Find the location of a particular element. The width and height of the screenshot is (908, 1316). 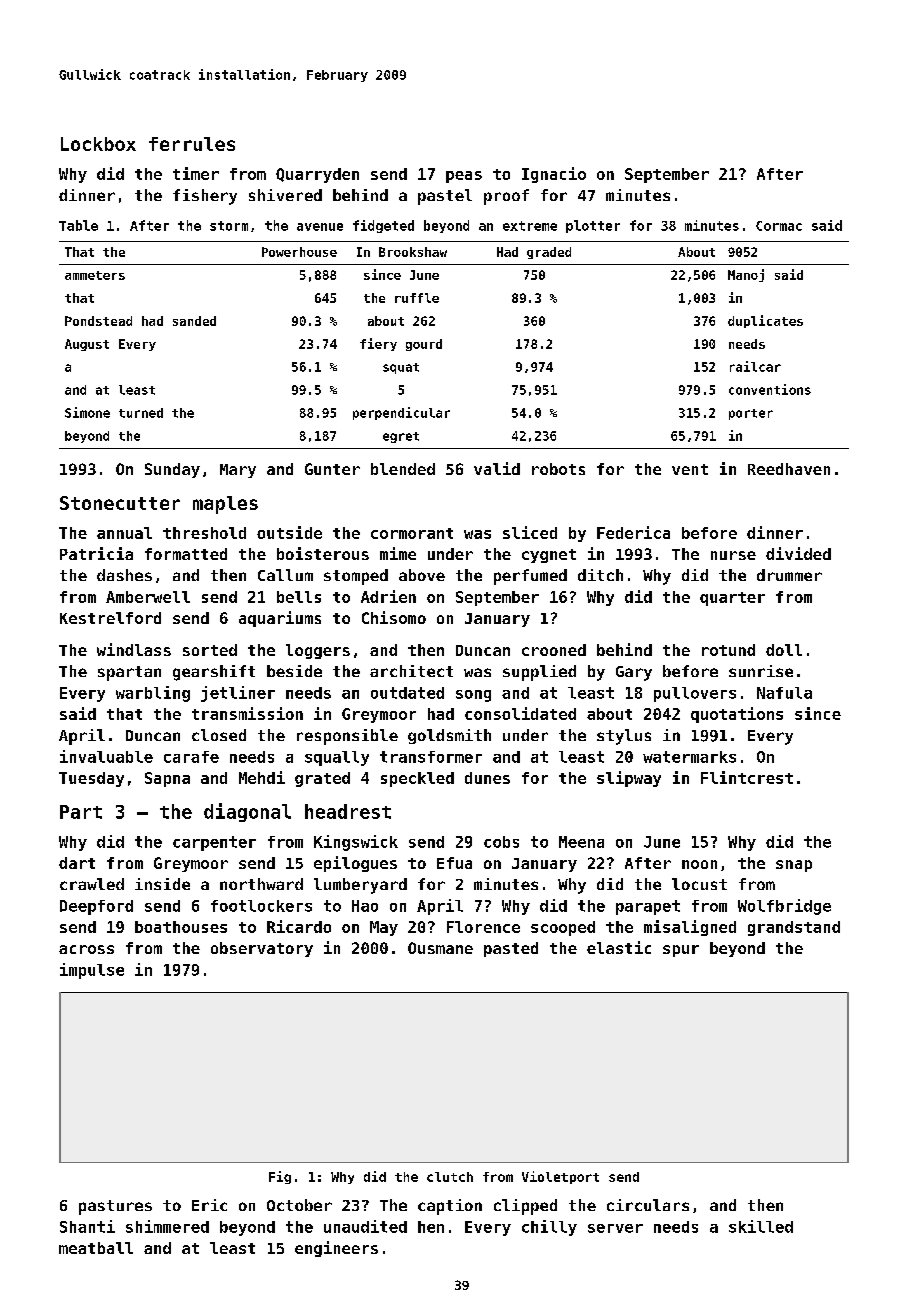

Ousmane is located at coordinates (440, 948).
